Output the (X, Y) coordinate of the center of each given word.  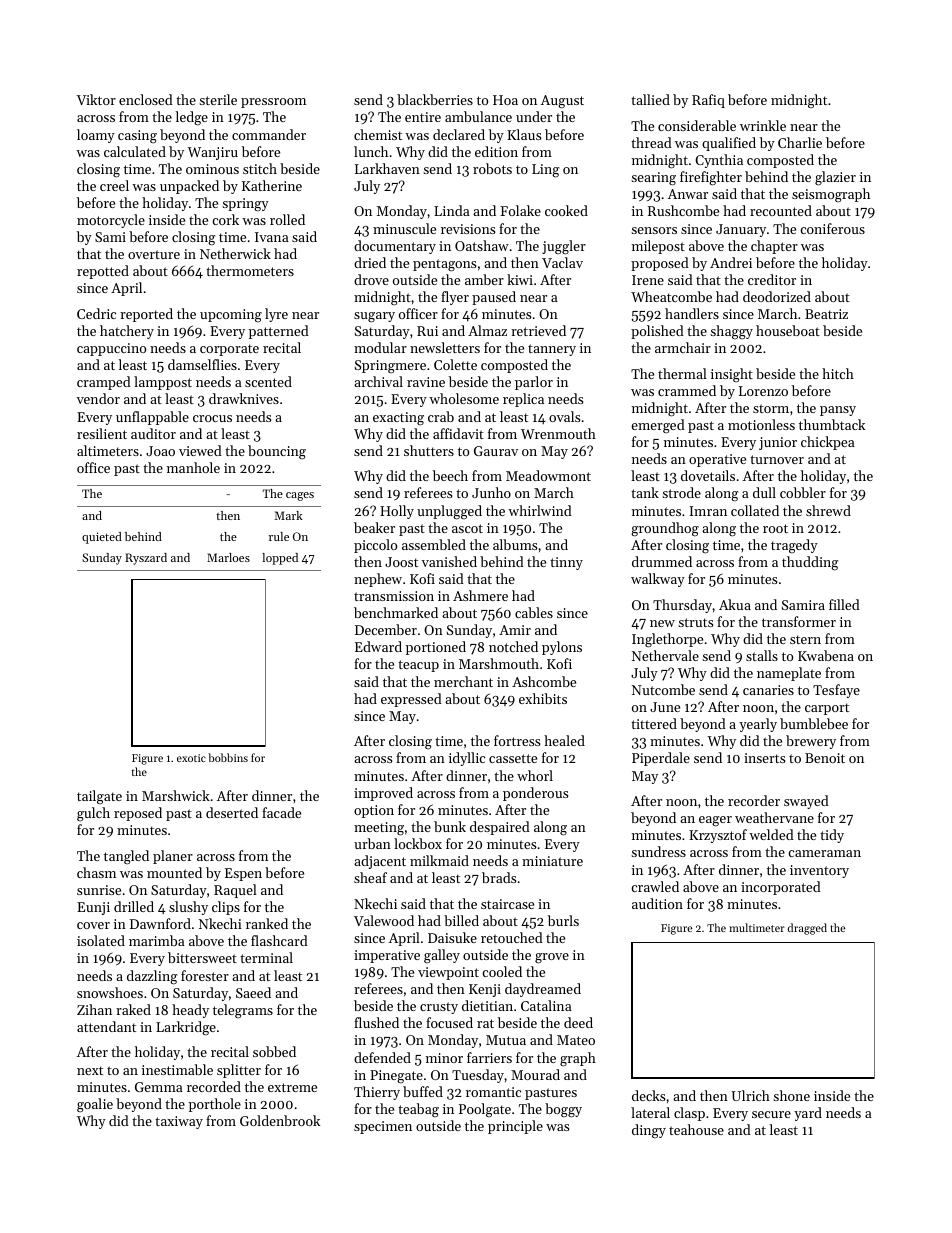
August (562, 102)
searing (653, 179)
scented (268, 381)
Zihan (94, 1009)
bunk (450, 826)
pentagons (444, 265)
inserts (764, 758)
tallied (650, 99)
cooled (502, 971)
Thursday (682, 606)
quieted (102, 538)
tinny (566, 563)
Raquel (235, 891)
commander (269, 134)
